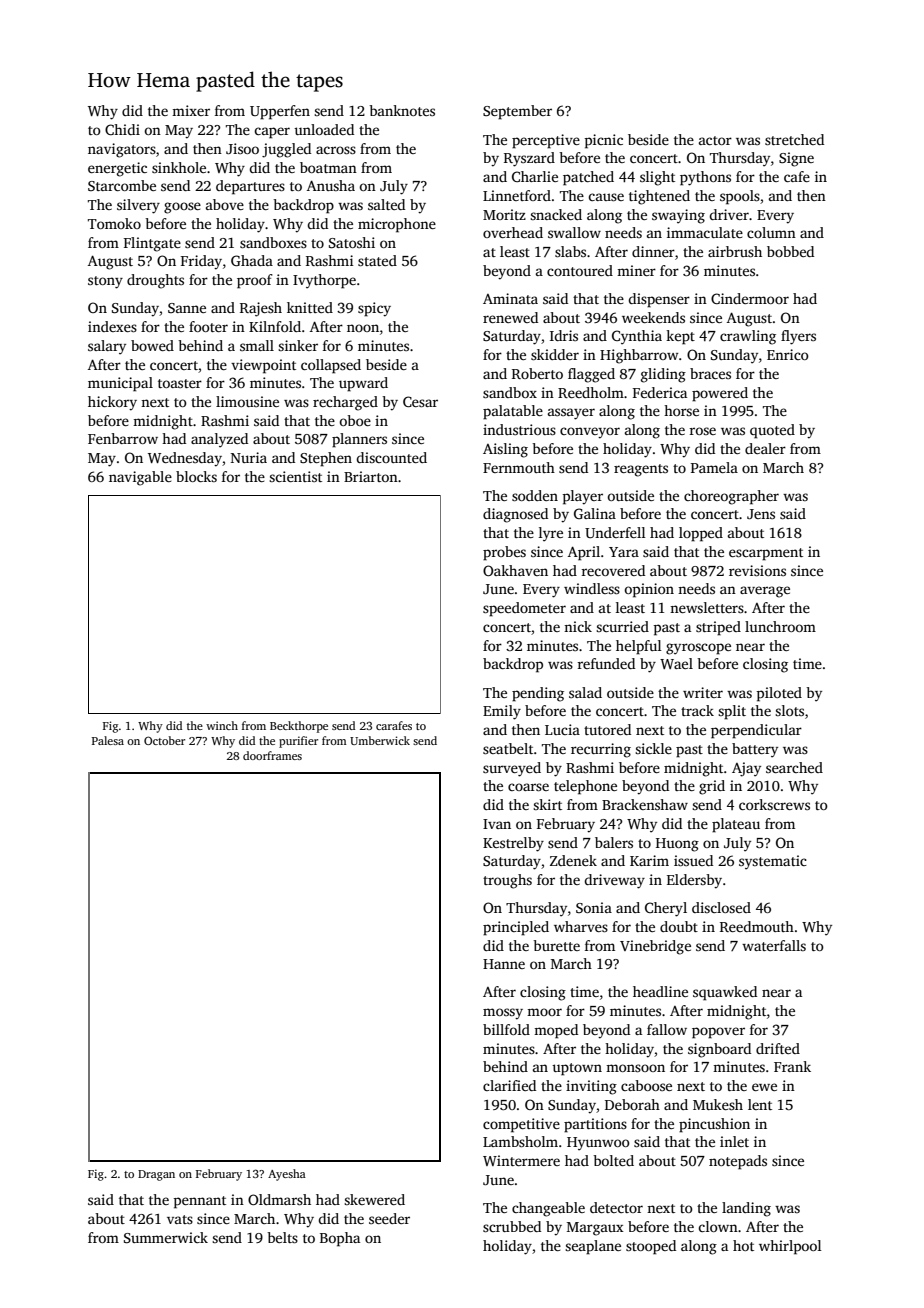 The image size is (924, 1308). What do you see at coordinates (506, 1029) in the page?
I see `billfold` at bounding box center [506, 1029].
